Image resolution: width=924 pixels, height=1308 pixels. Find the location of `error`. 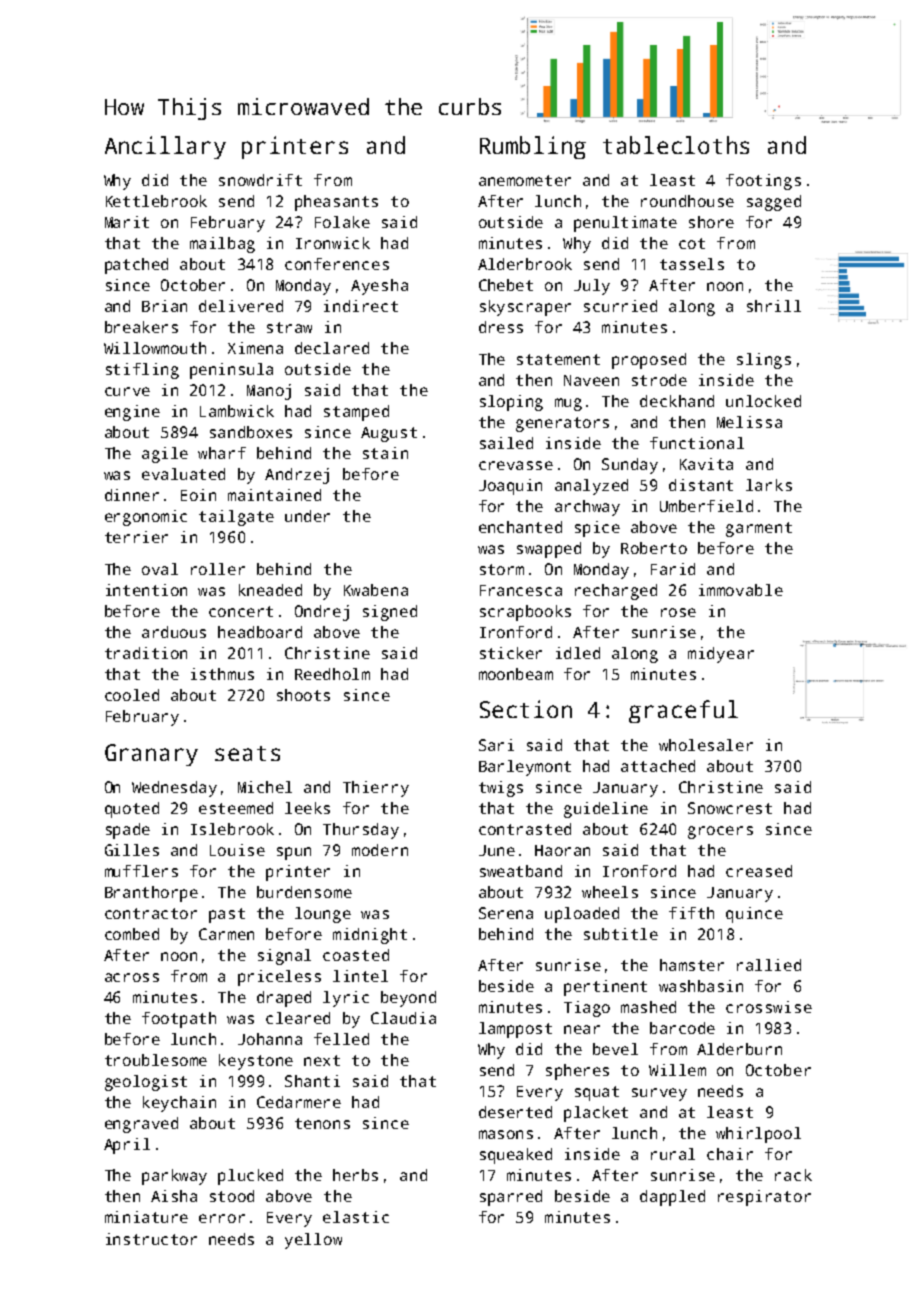

error is located at coordinates (222, 1218).
